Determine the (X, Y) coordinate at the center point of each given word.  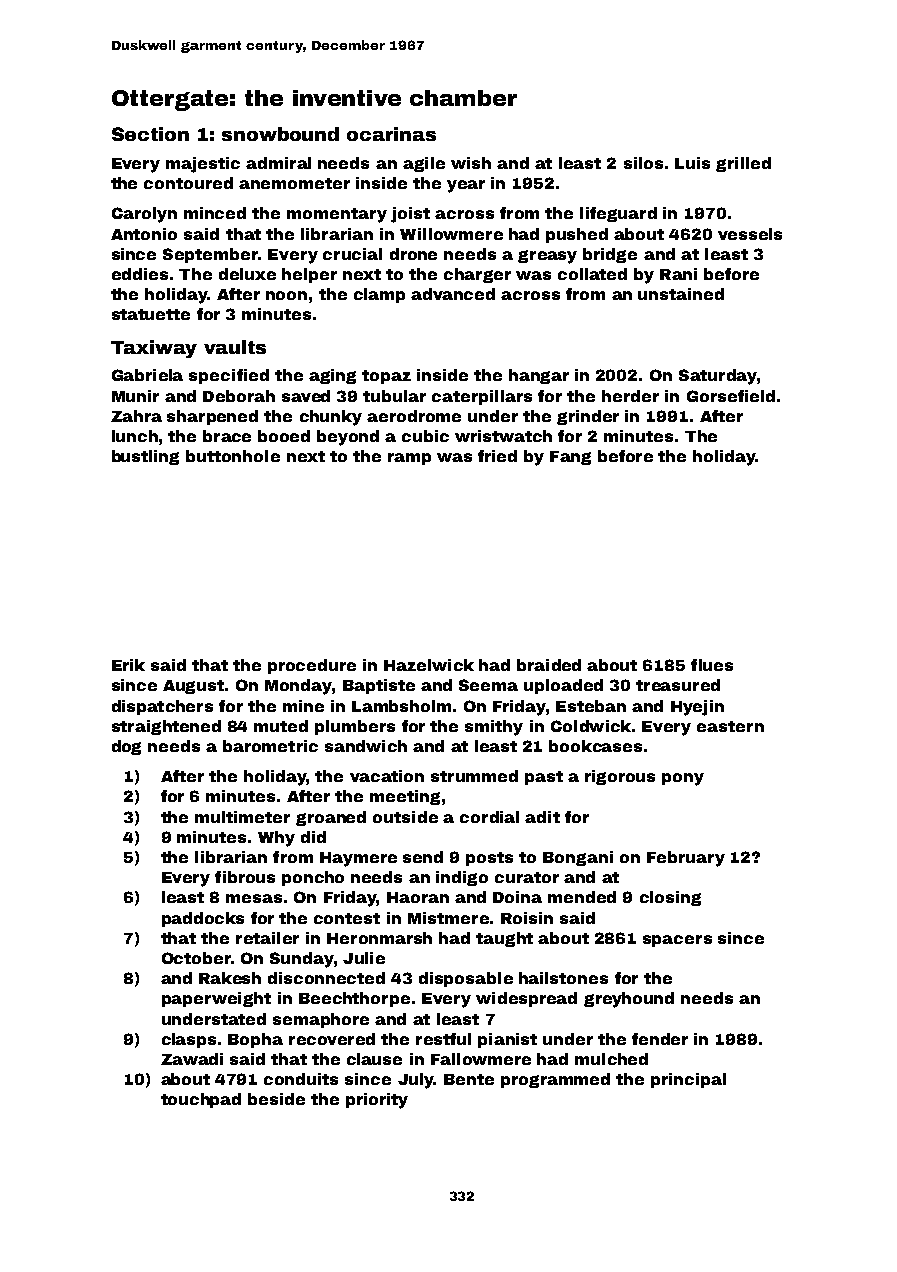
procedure (312, 666)
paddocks (203, 919)
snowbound (280, 134)
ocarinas (391, 134)
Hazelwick (429, 665)
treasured (678, 685)
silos (643, 163)
